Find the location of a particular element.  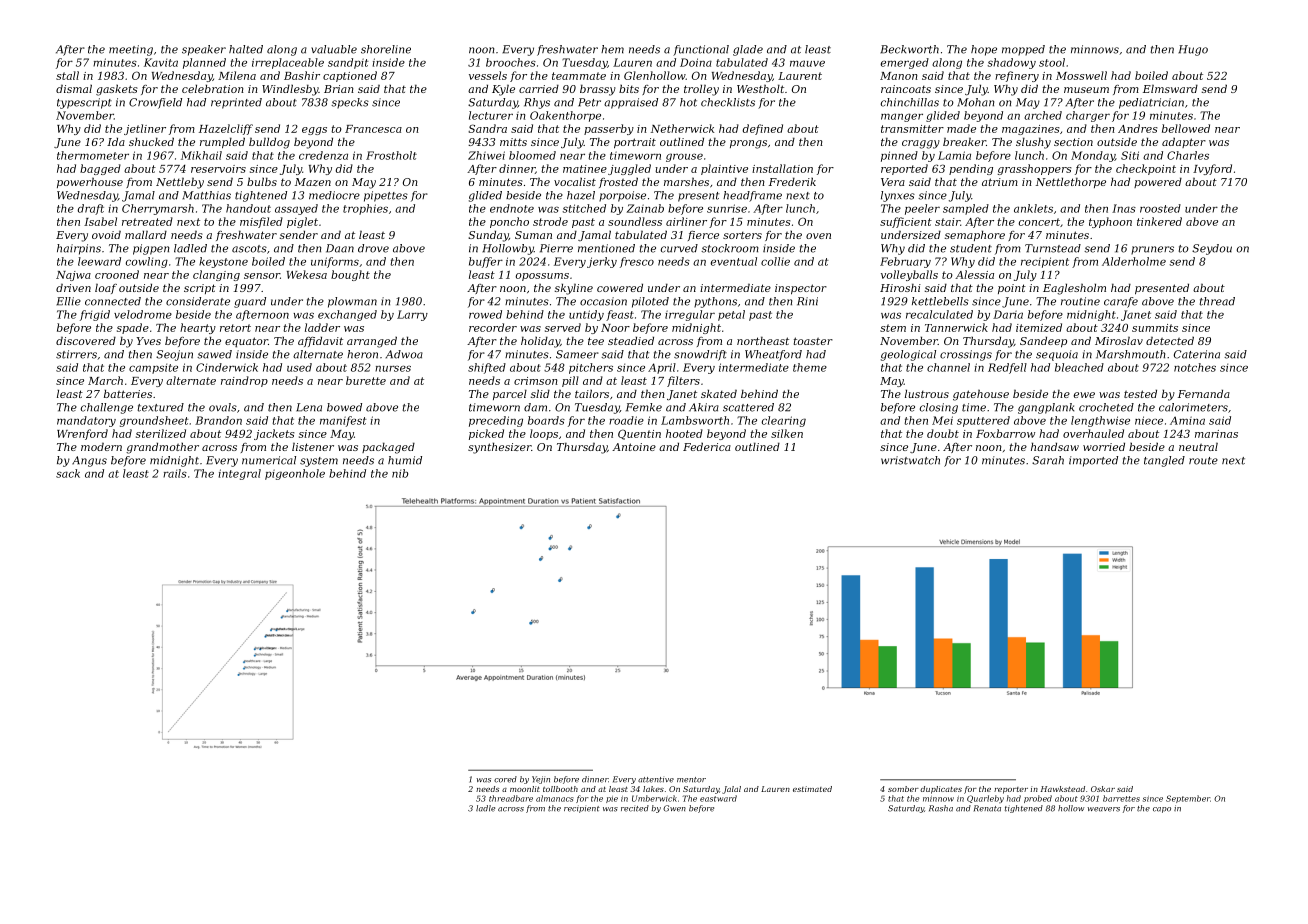

barrettes is located at coordinates (1121, 798).
